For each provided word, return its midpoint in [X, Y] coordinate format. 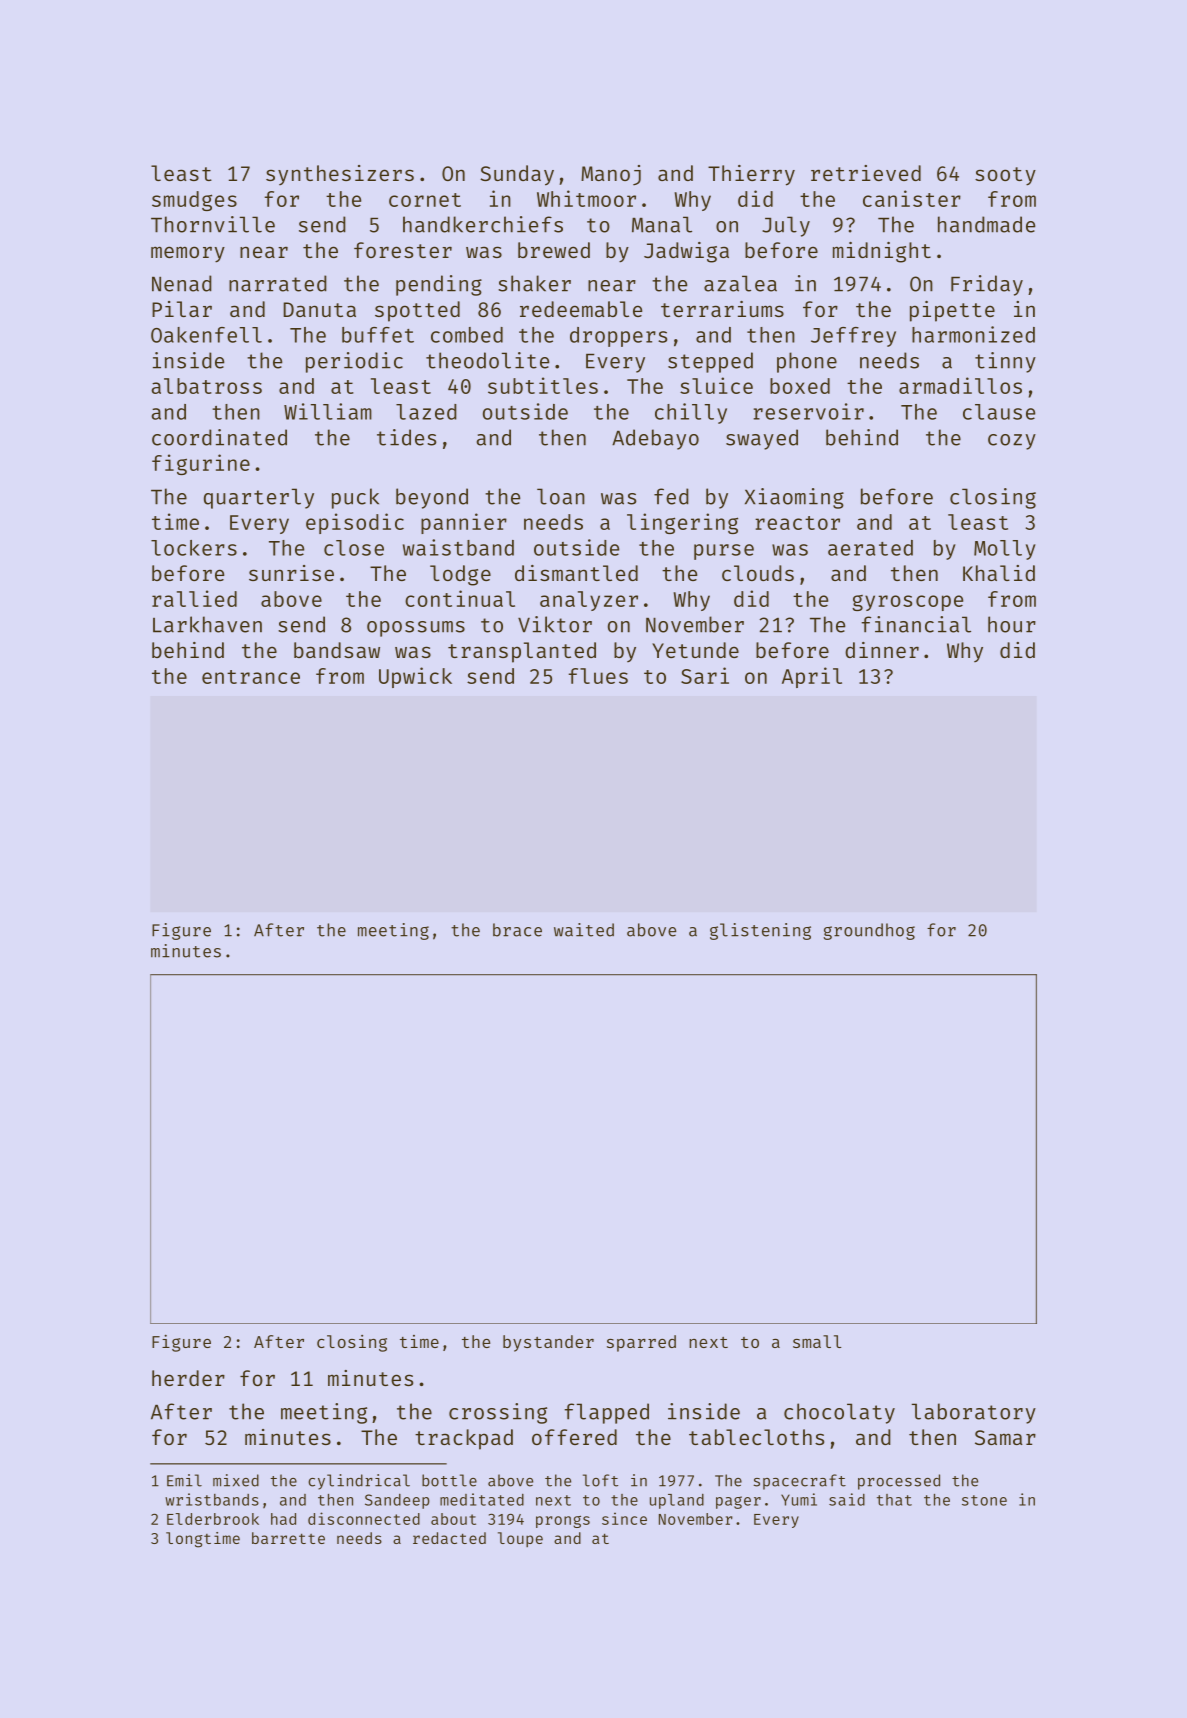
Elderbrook [213, 1519]
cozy [1012, 442]
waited [584, 930]
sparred [641, 1343]
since [624, 1518]
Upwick [415, 677]
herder [188, 1378]
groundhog [869, 931]
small [817, 1341]
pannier [464, 523]
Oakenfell [206, 335]
